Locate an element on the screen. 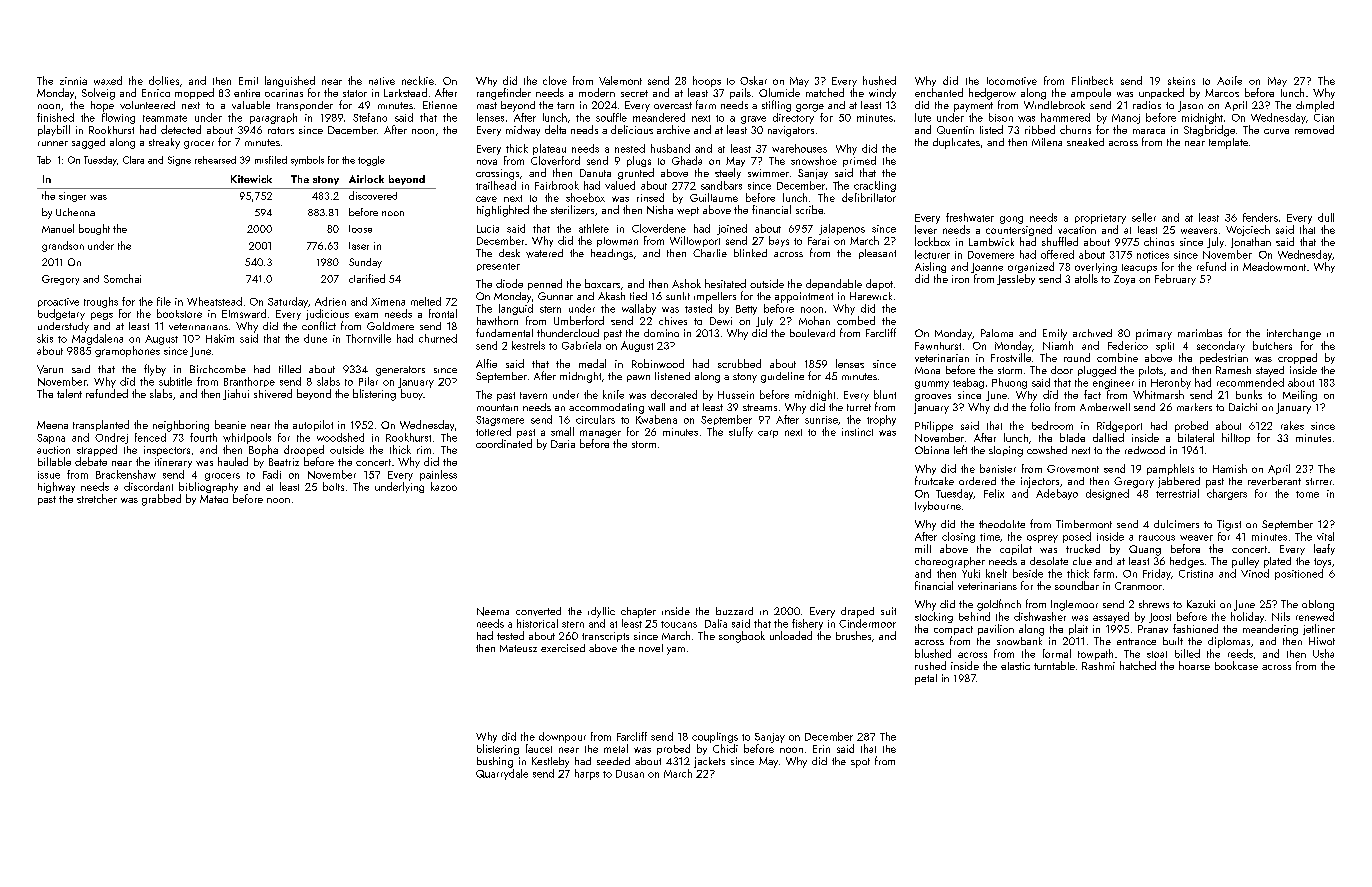 This screenshot has height=887, width=1372. door is located at coordinates (1062, 370).
